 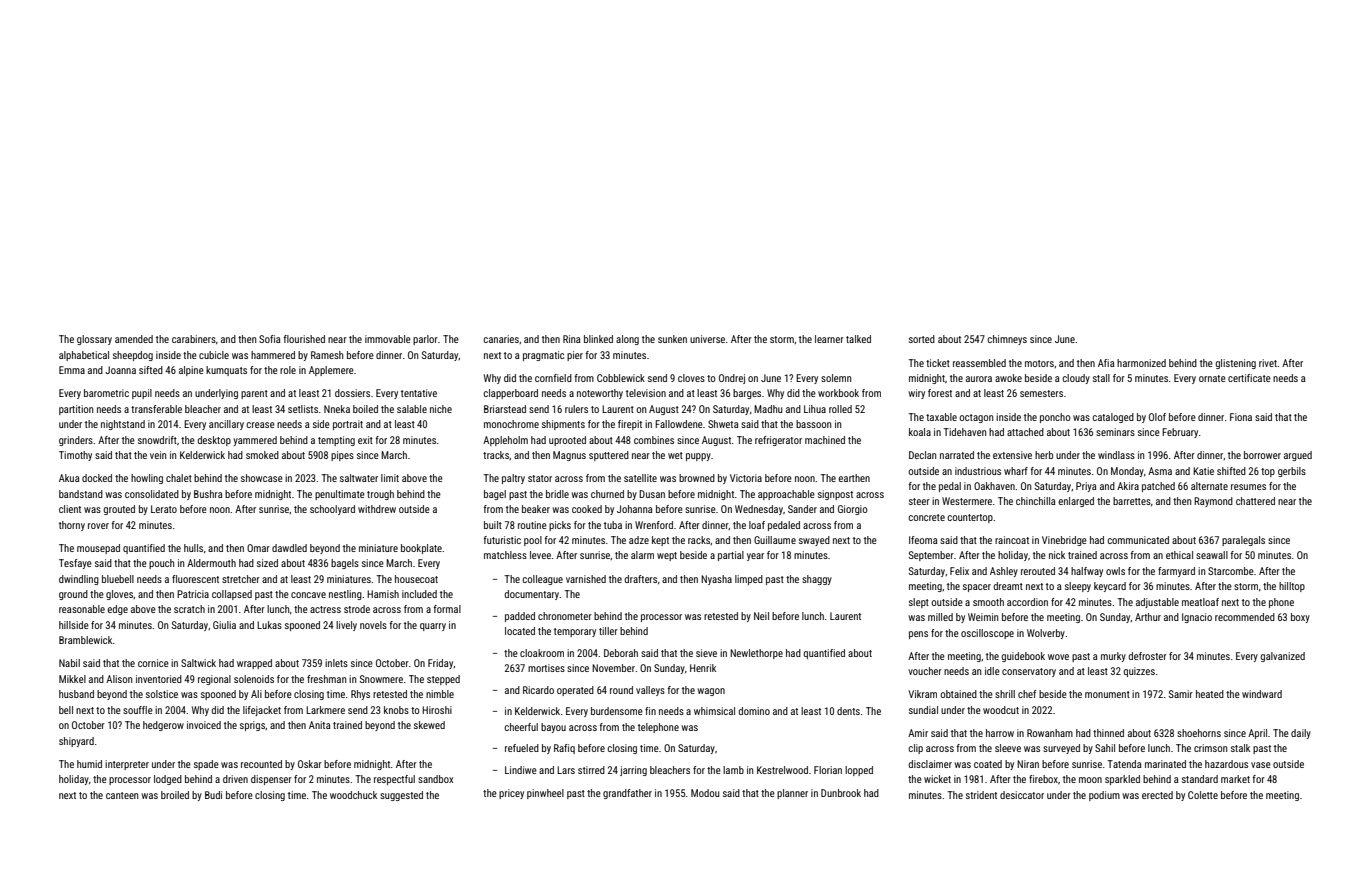 What do you see at coordinates (331, 371) in the screenshot?
I see `Applemere` at bounding box center [331, 371].
